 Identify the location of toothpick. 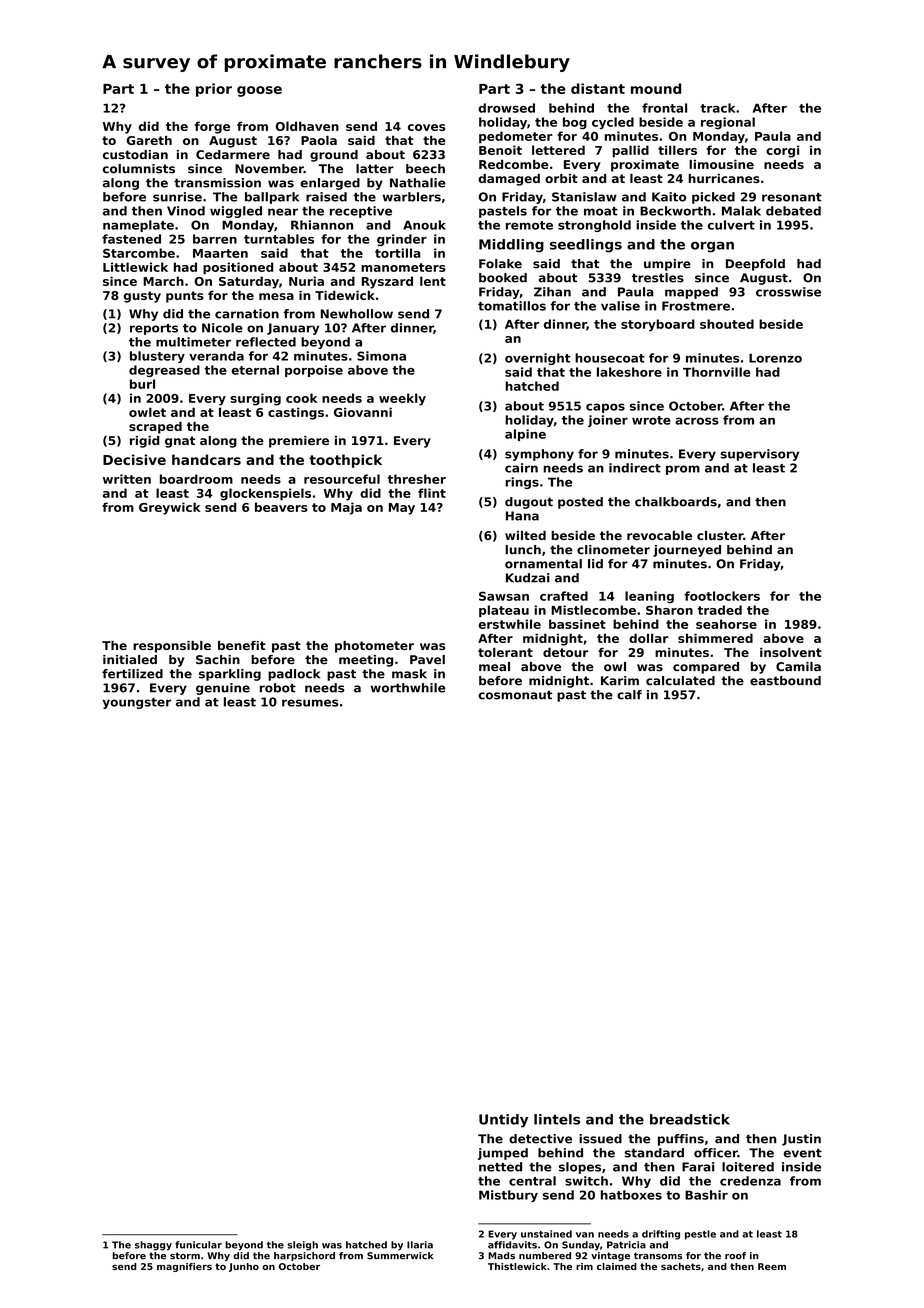
(345, 461).
